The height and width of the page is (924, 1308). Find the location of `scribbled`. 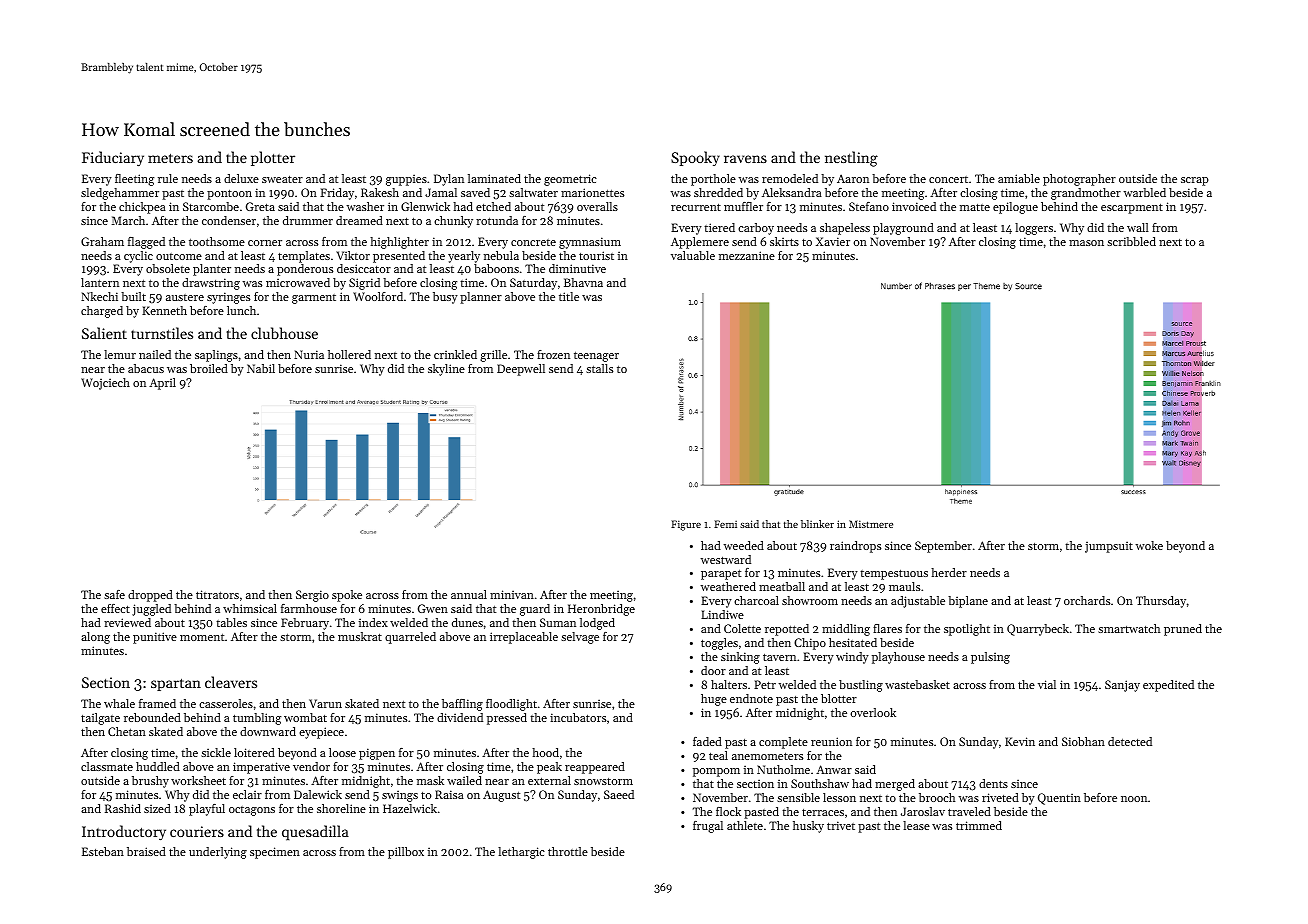

scribbled is located at coordinates (1131, 241).
